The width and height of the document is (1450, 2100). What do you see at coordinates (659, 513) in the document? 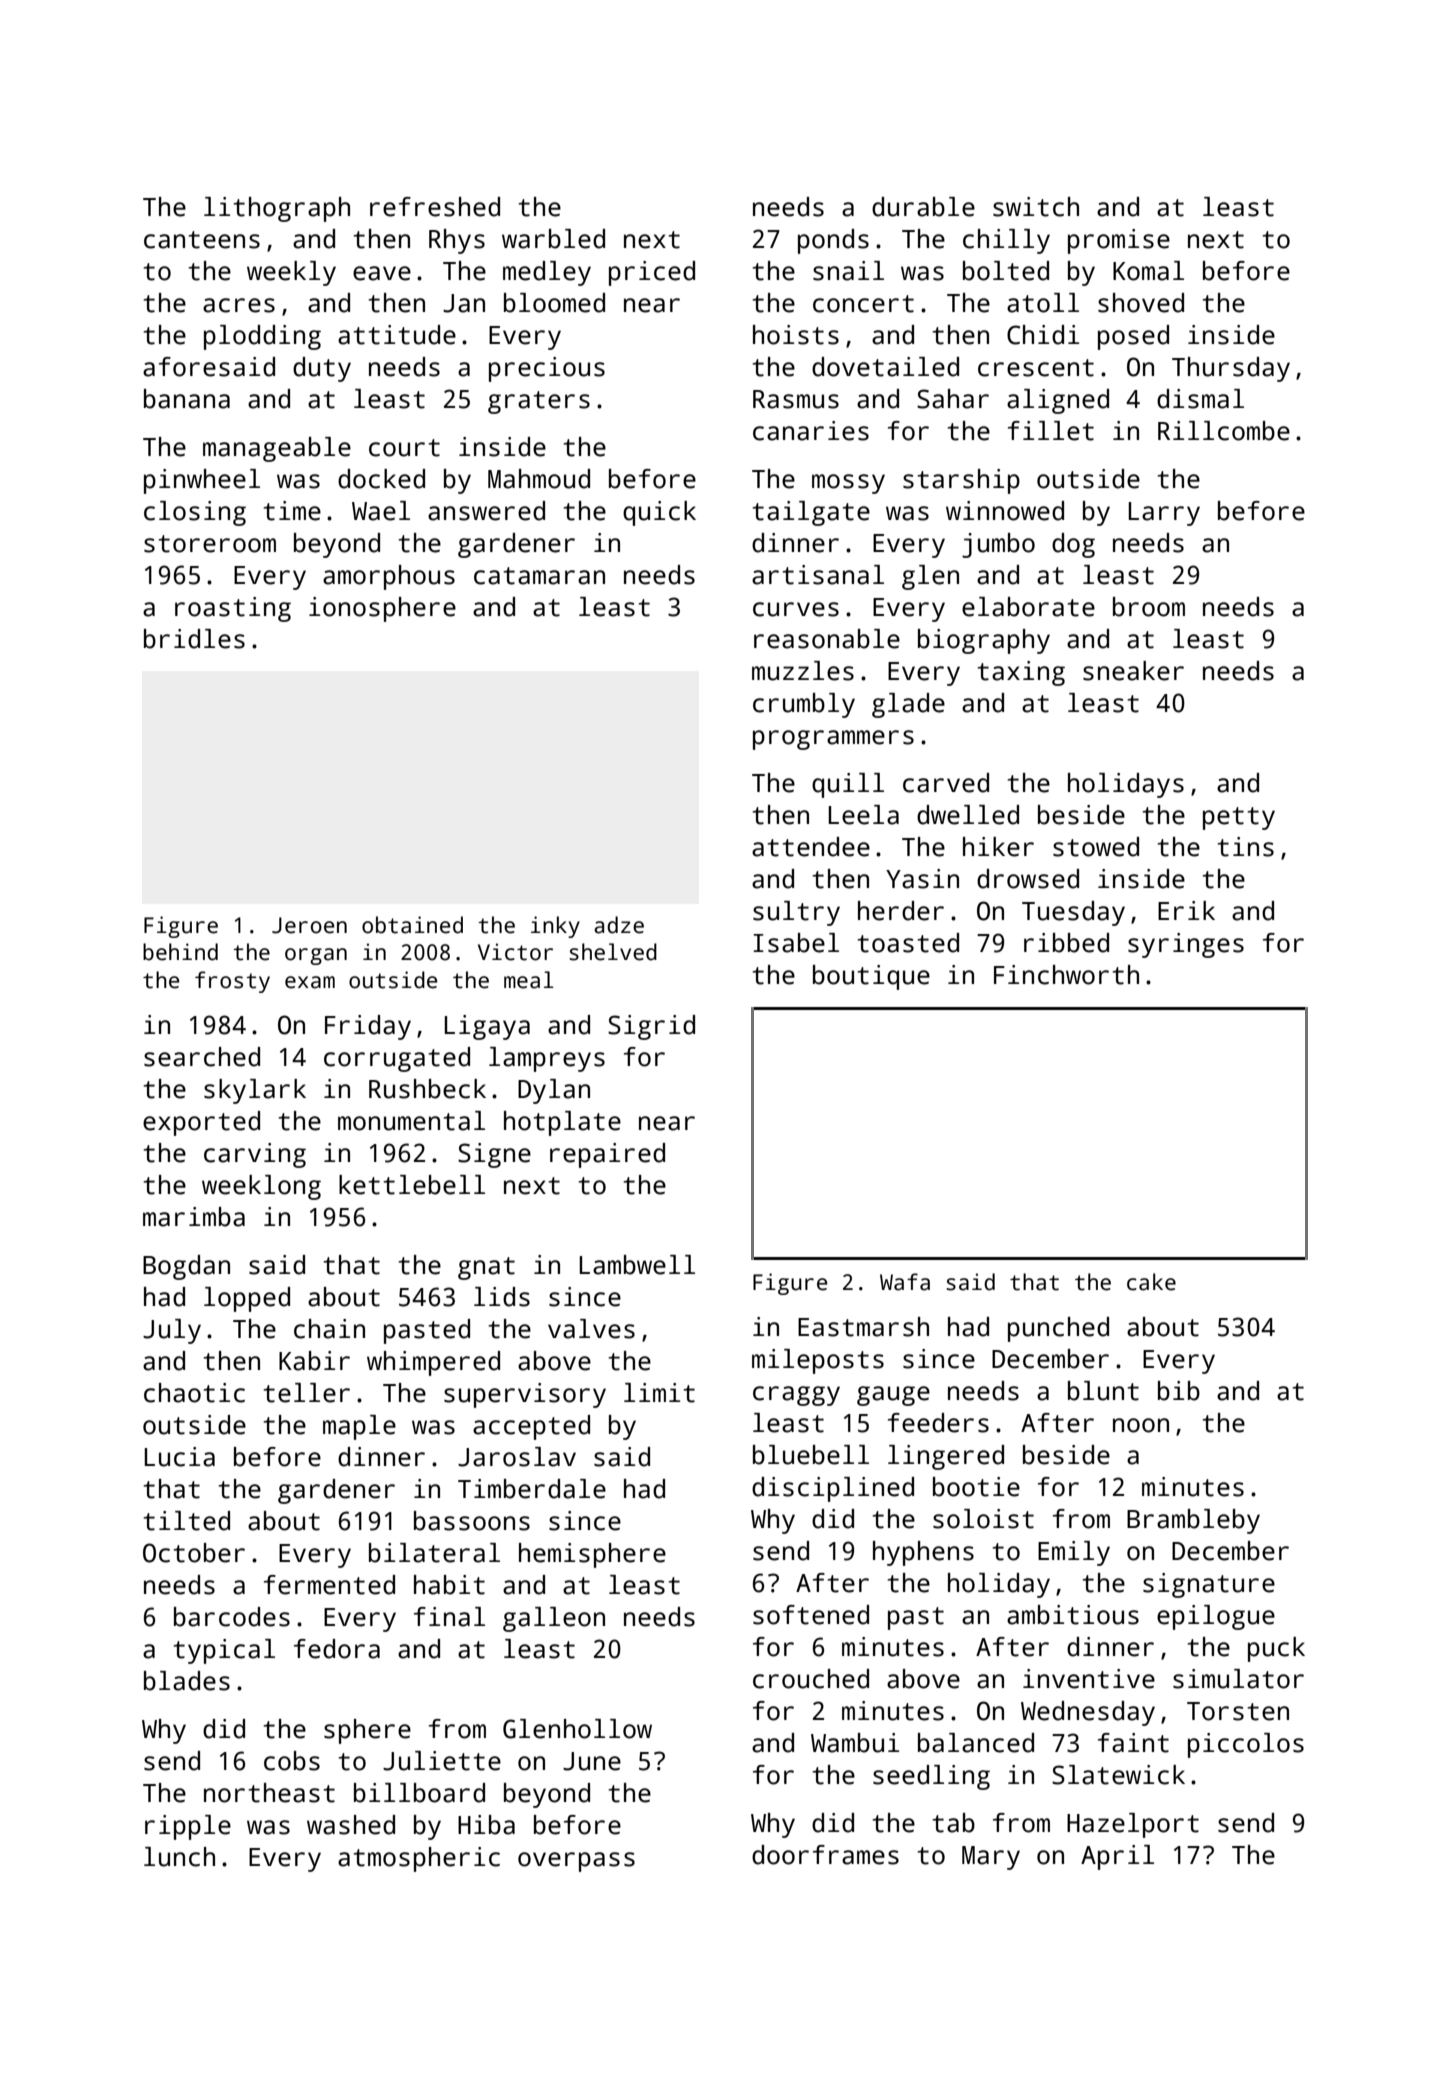
I see `quick` at bounding box center [659, 513].
